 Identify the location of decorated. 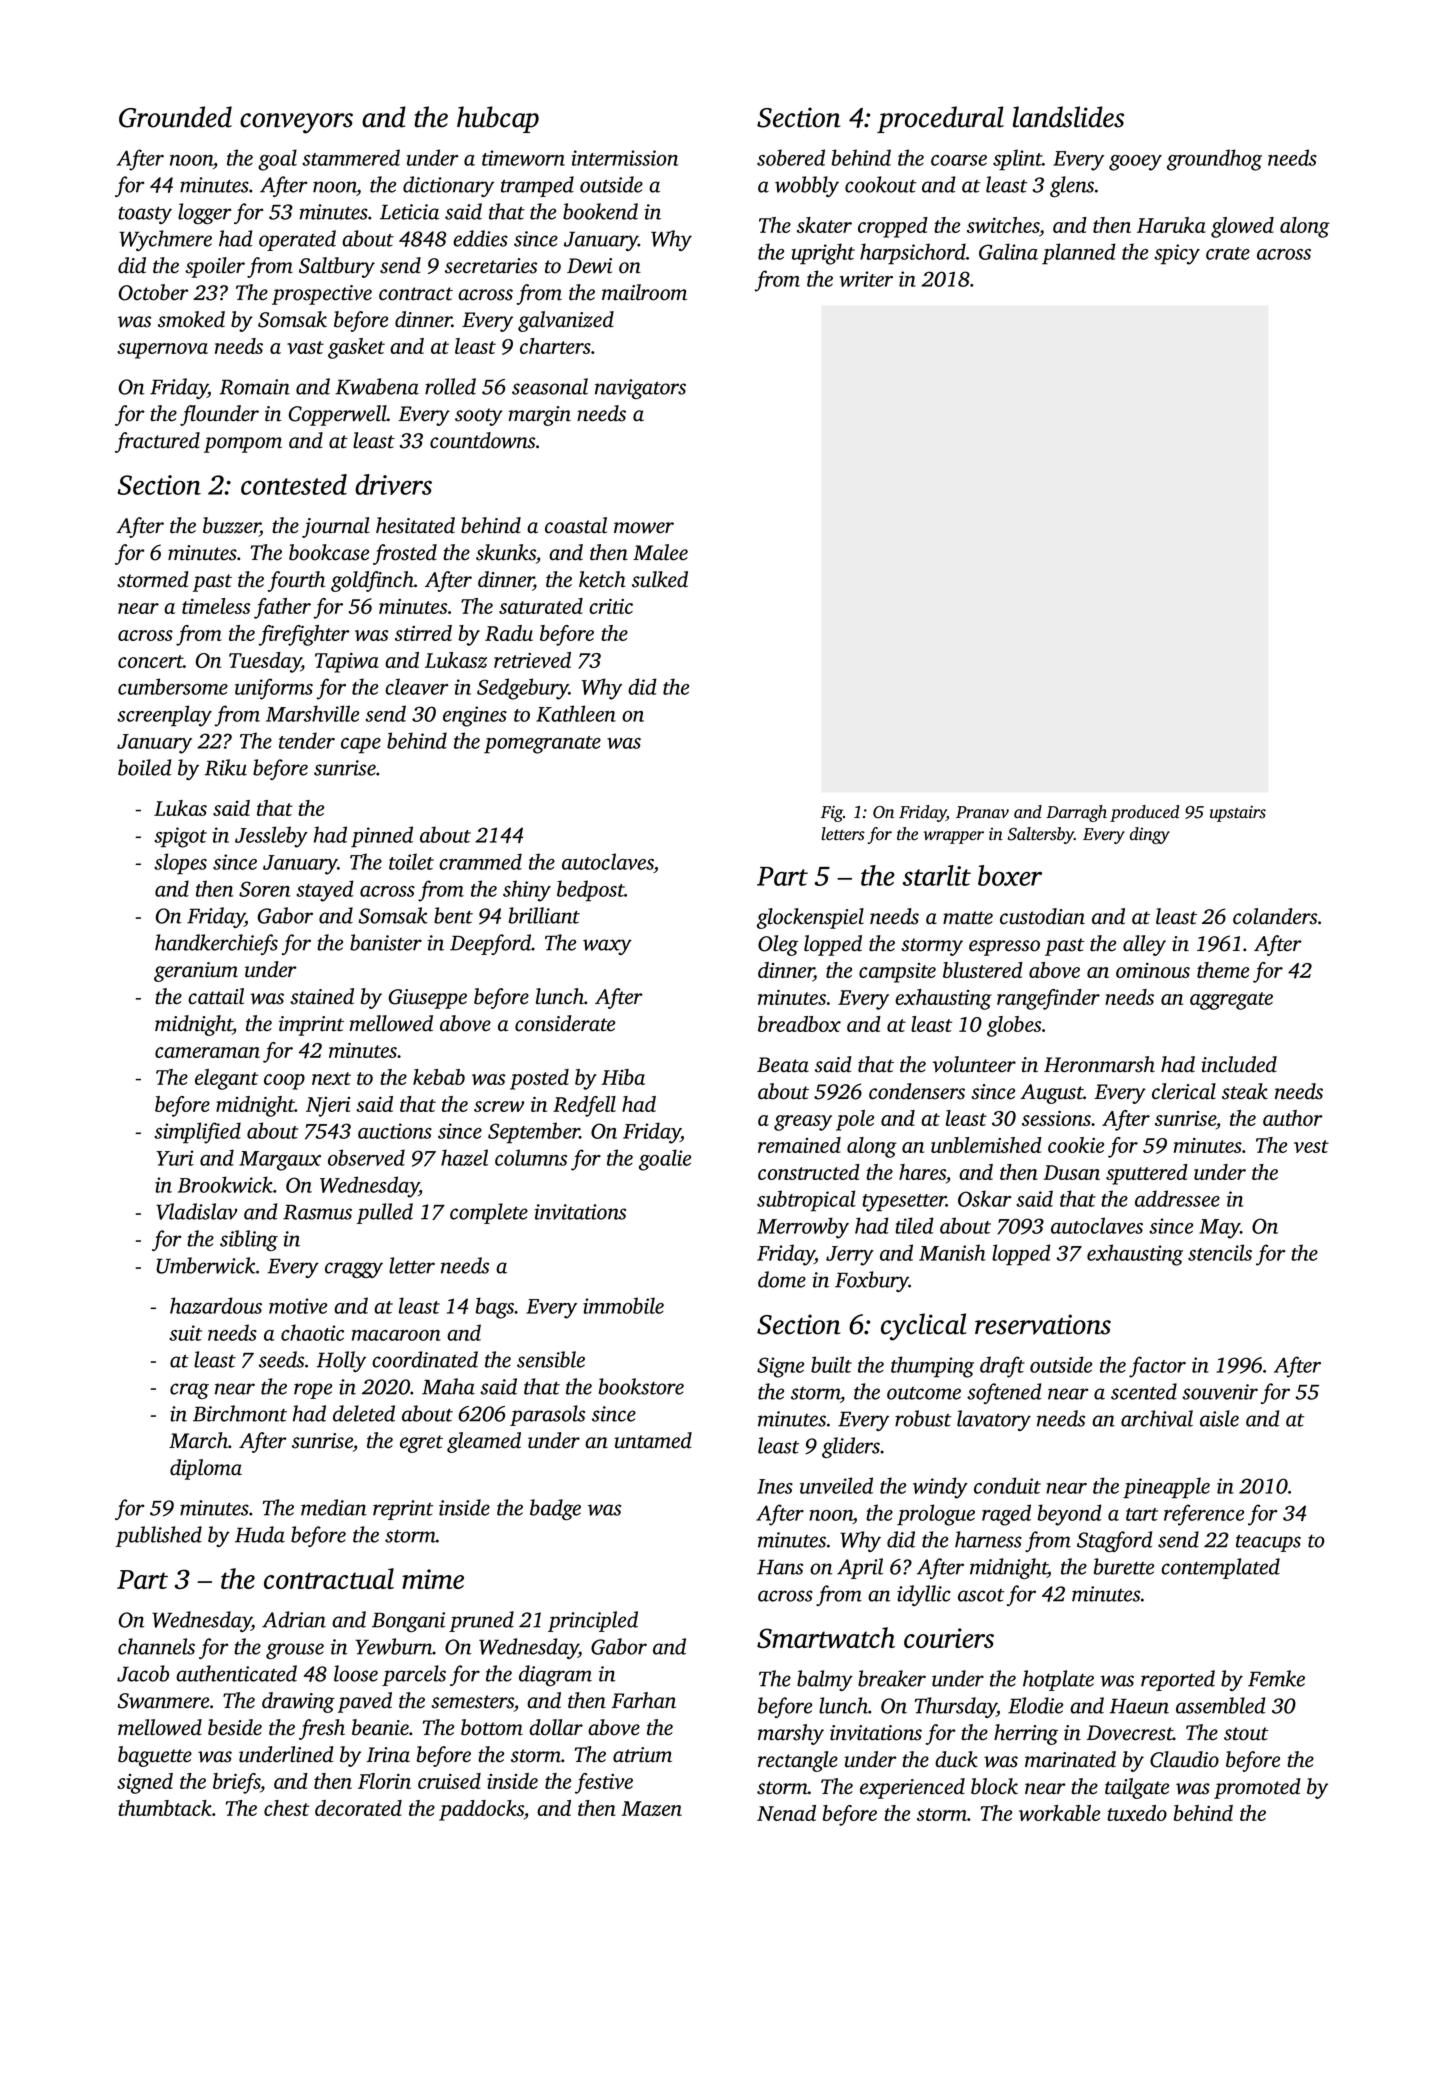
(358, 1808).
